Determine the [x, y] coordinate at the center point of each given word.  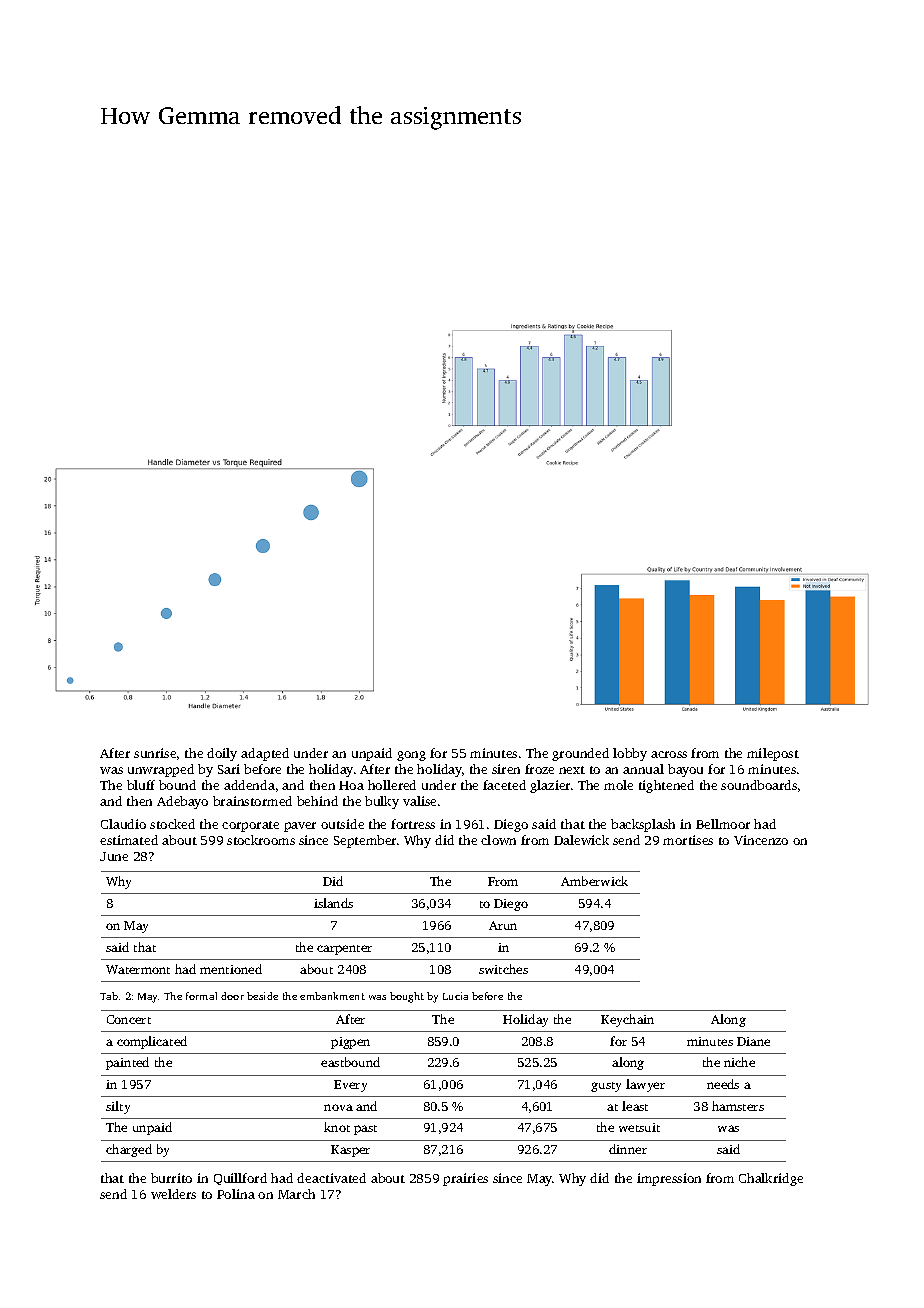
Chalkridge [771, 1179]
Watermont [138, 969]
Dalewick [581, 840]
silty [118, 1107]
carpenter [344, 950]
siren [506, 769]
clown [498, 840]
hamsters [738, 1106]
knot [337, 1127]
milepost [773, 754]
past [365, 1130]
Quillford [240, 1179]
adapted [265, 754]
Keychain [627, 1020]
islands [333, 903]
